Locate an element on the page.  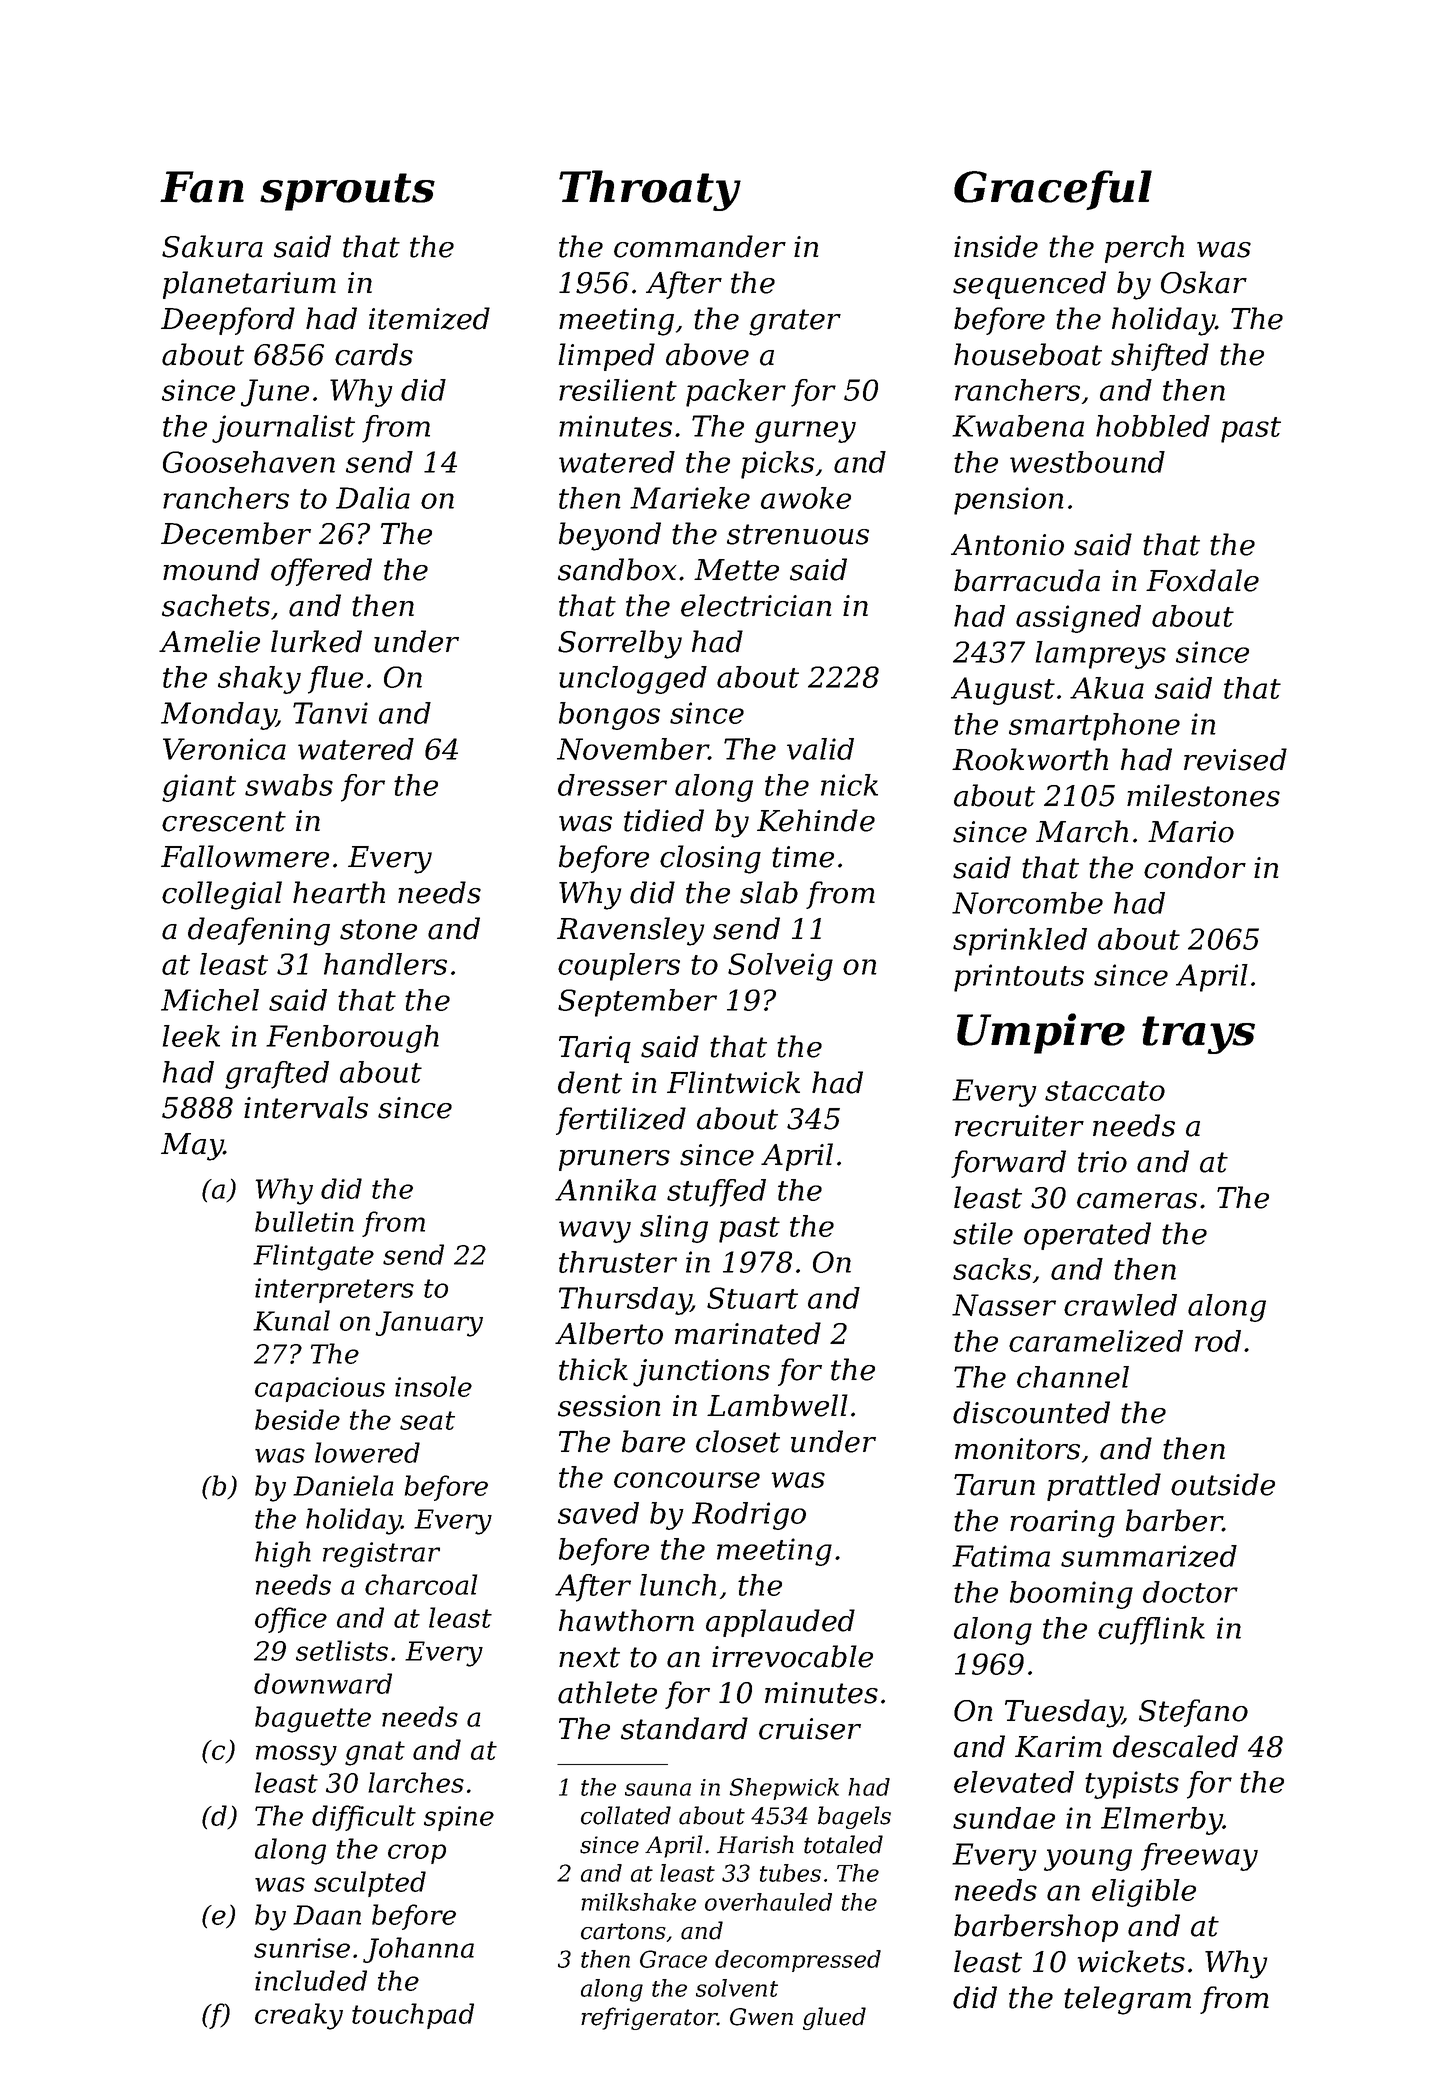
refrigerator is located at coordinates (649, 2018).
